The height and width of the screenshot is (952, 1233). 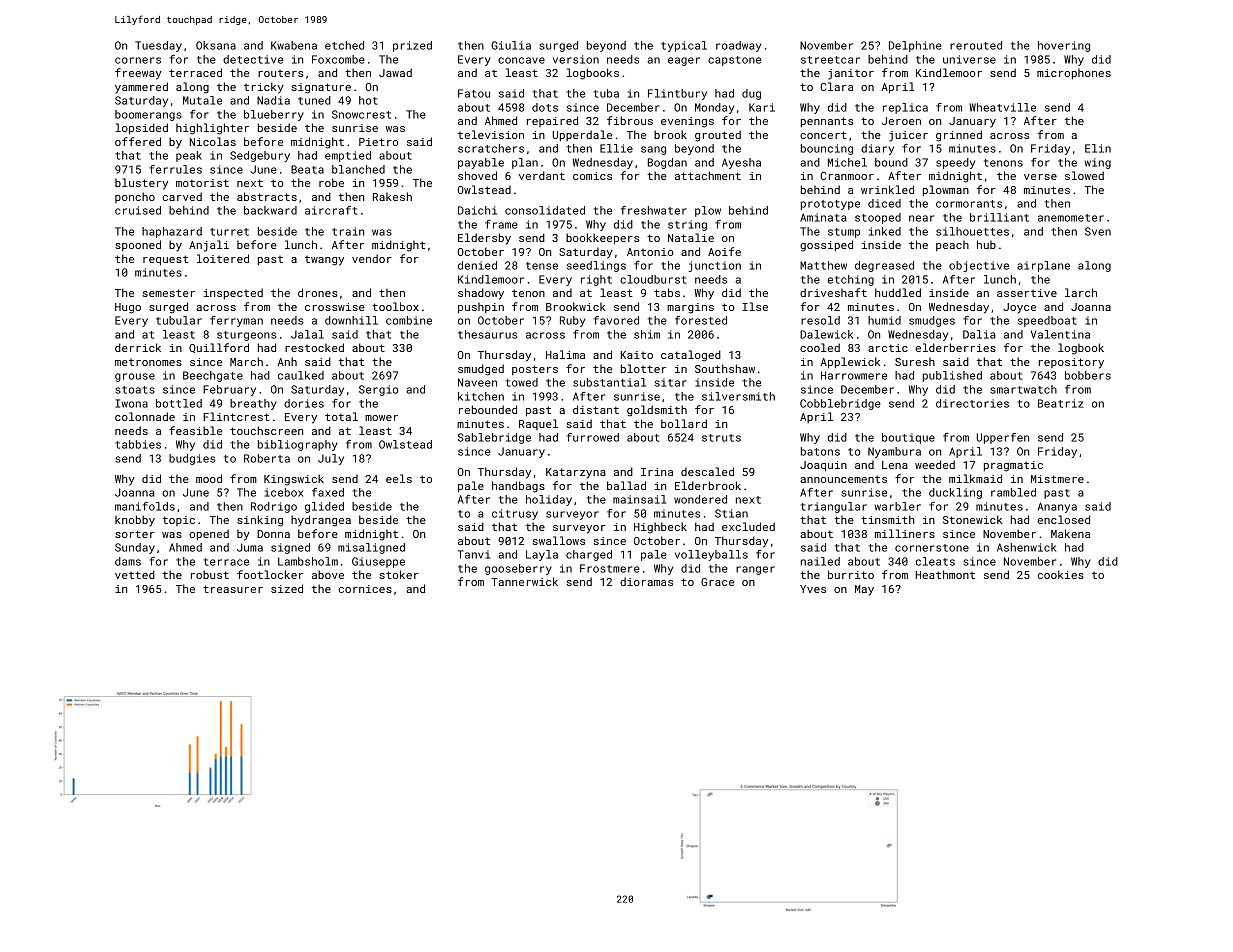 I want to click on Katarzyna, so click(x=576, y=473).
